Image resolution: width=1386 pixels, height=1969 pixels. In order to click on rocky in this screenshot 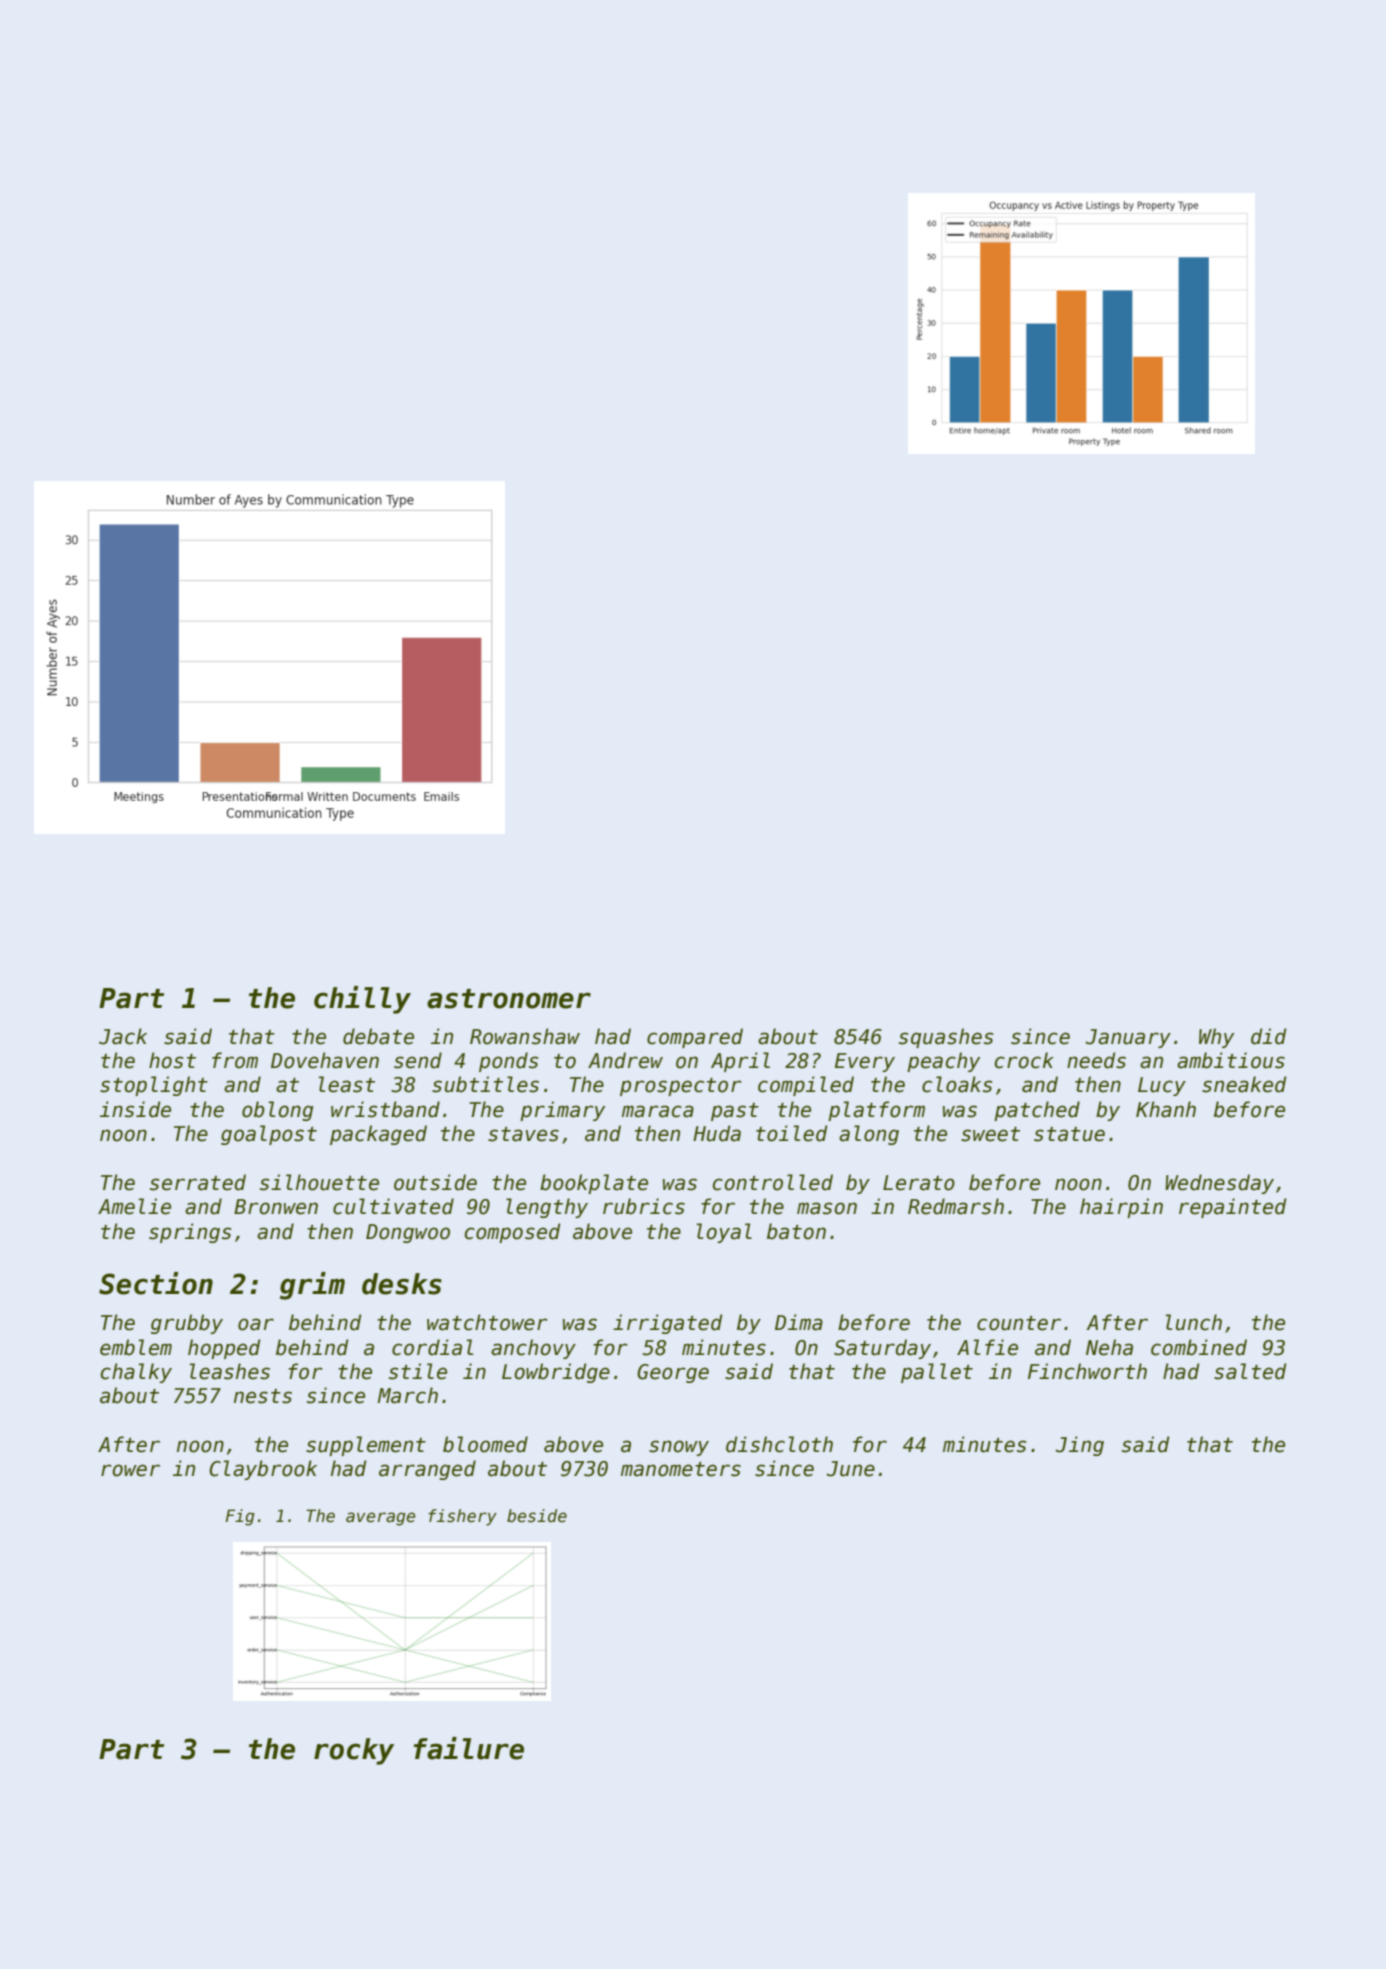, I will do `click(354, 1751)`.
